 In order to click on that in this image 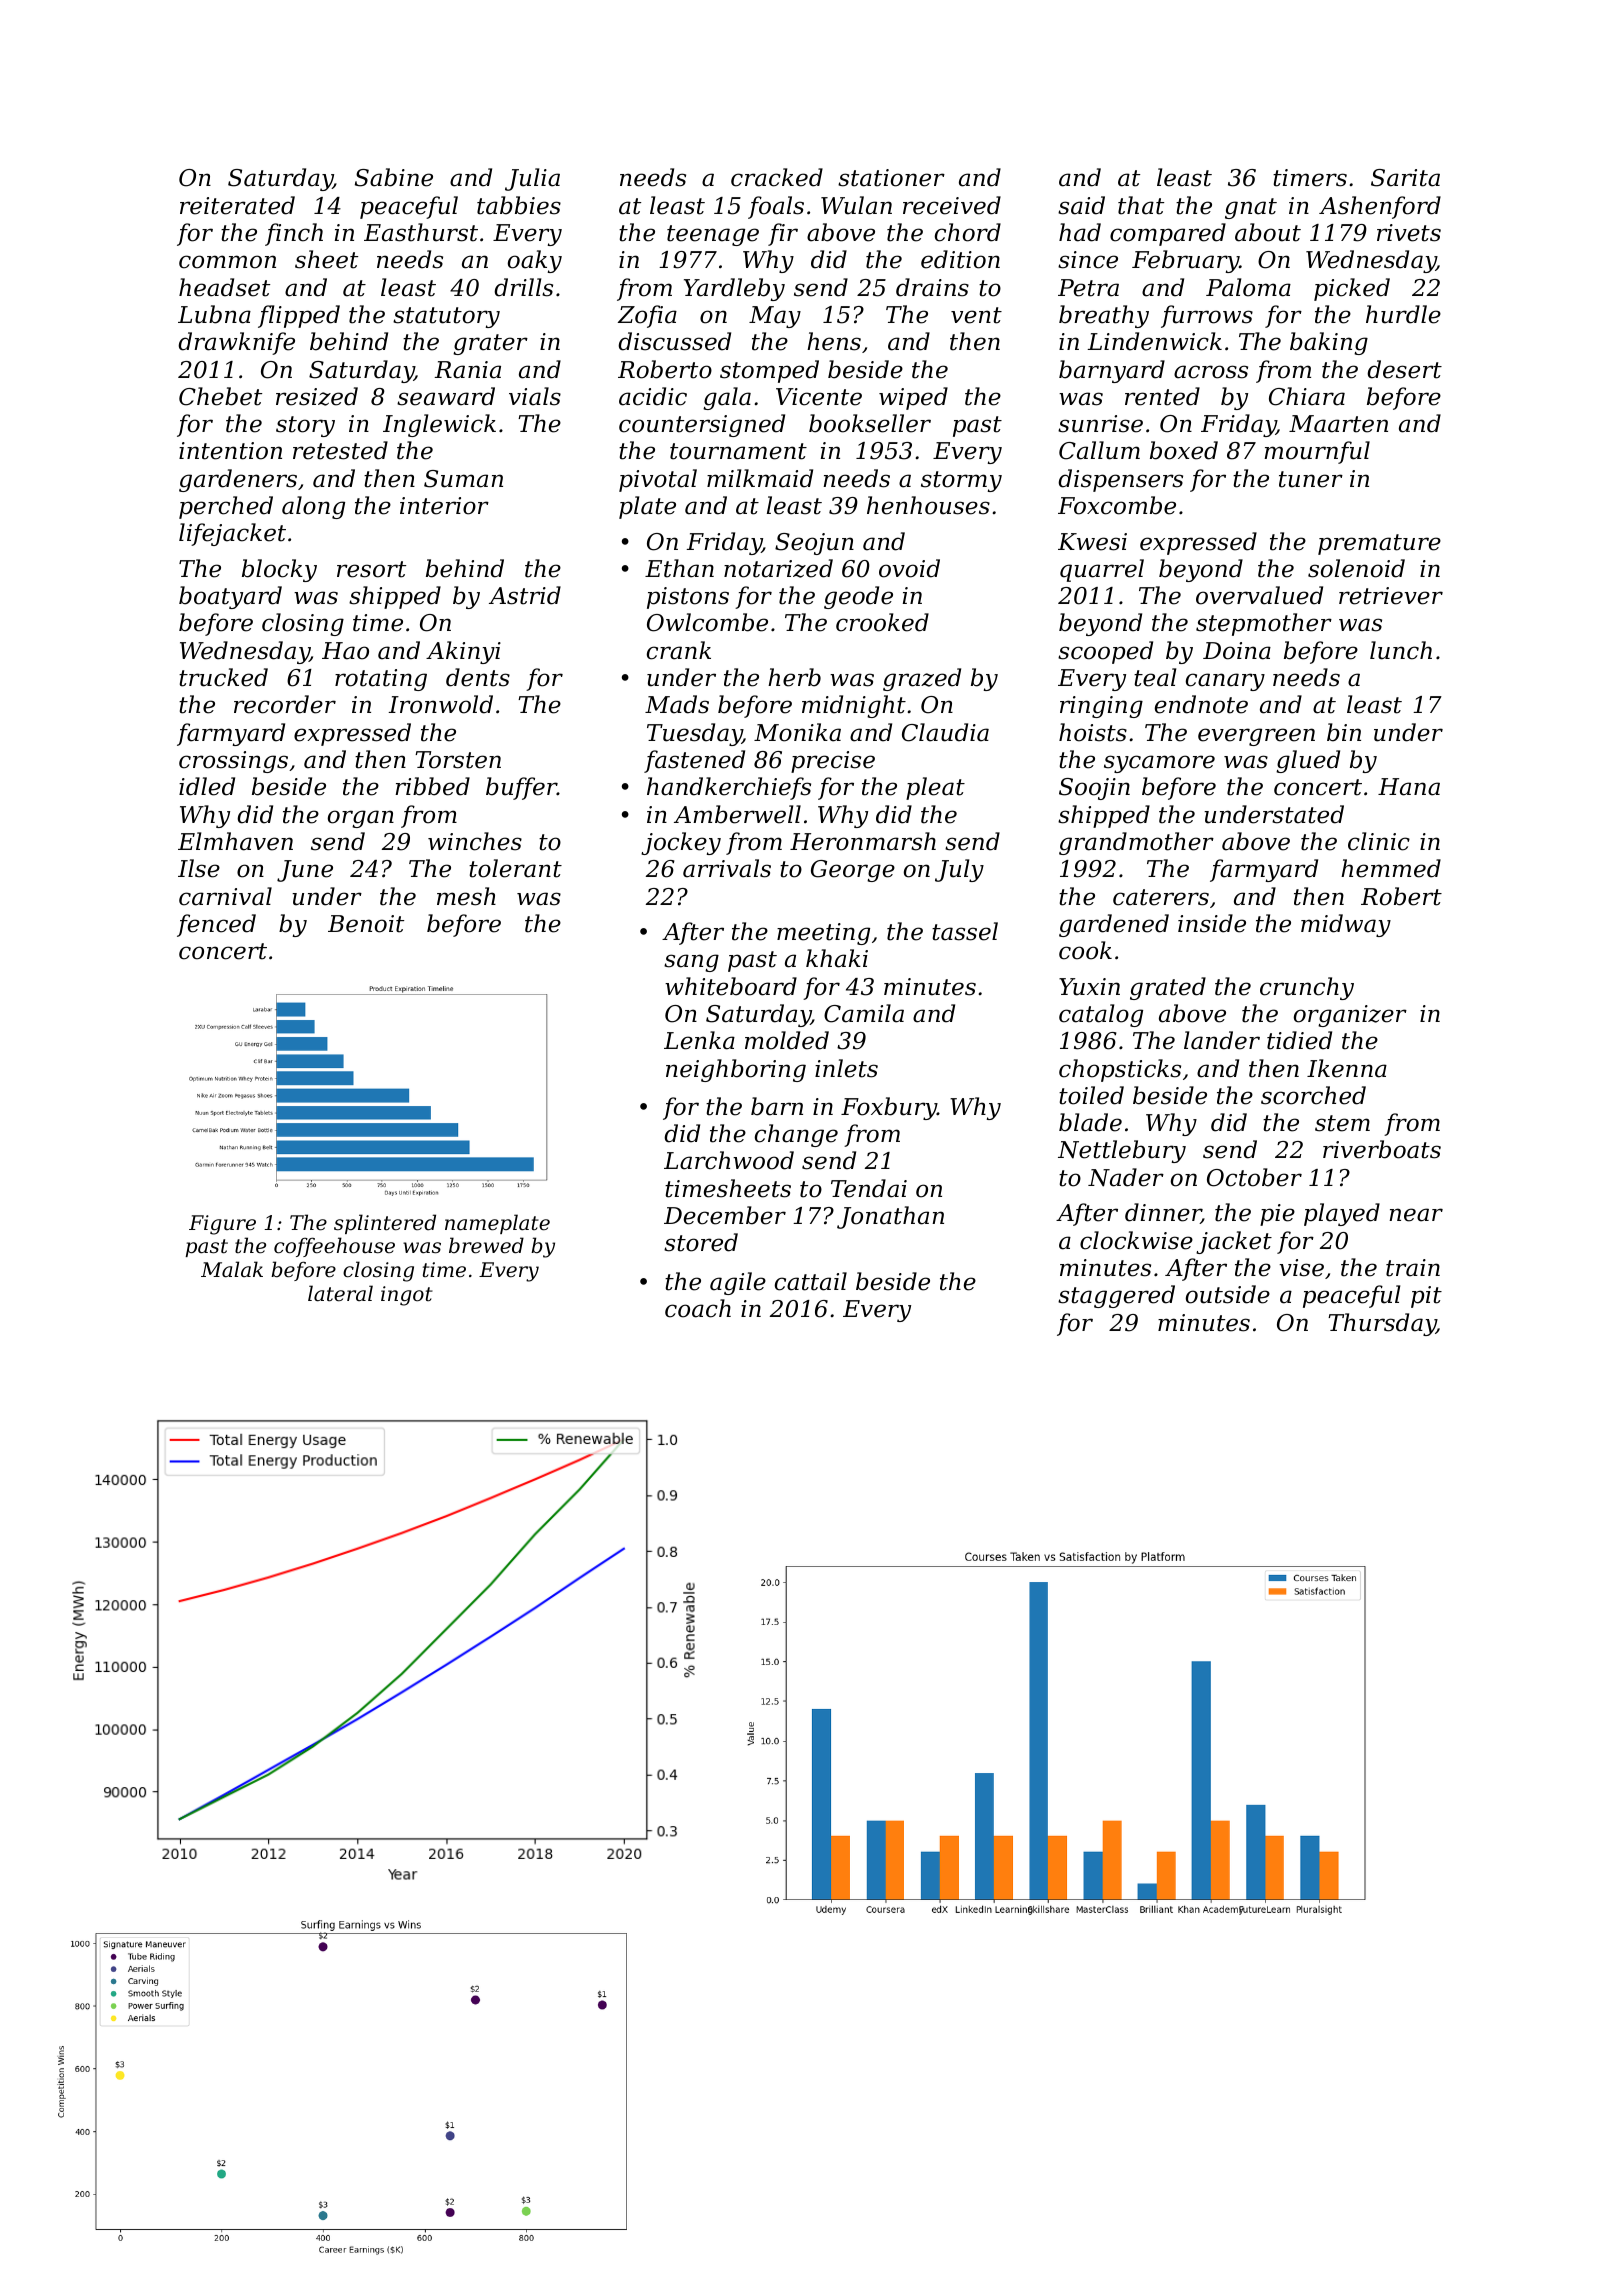, I will do `click(1141, 205)`.
